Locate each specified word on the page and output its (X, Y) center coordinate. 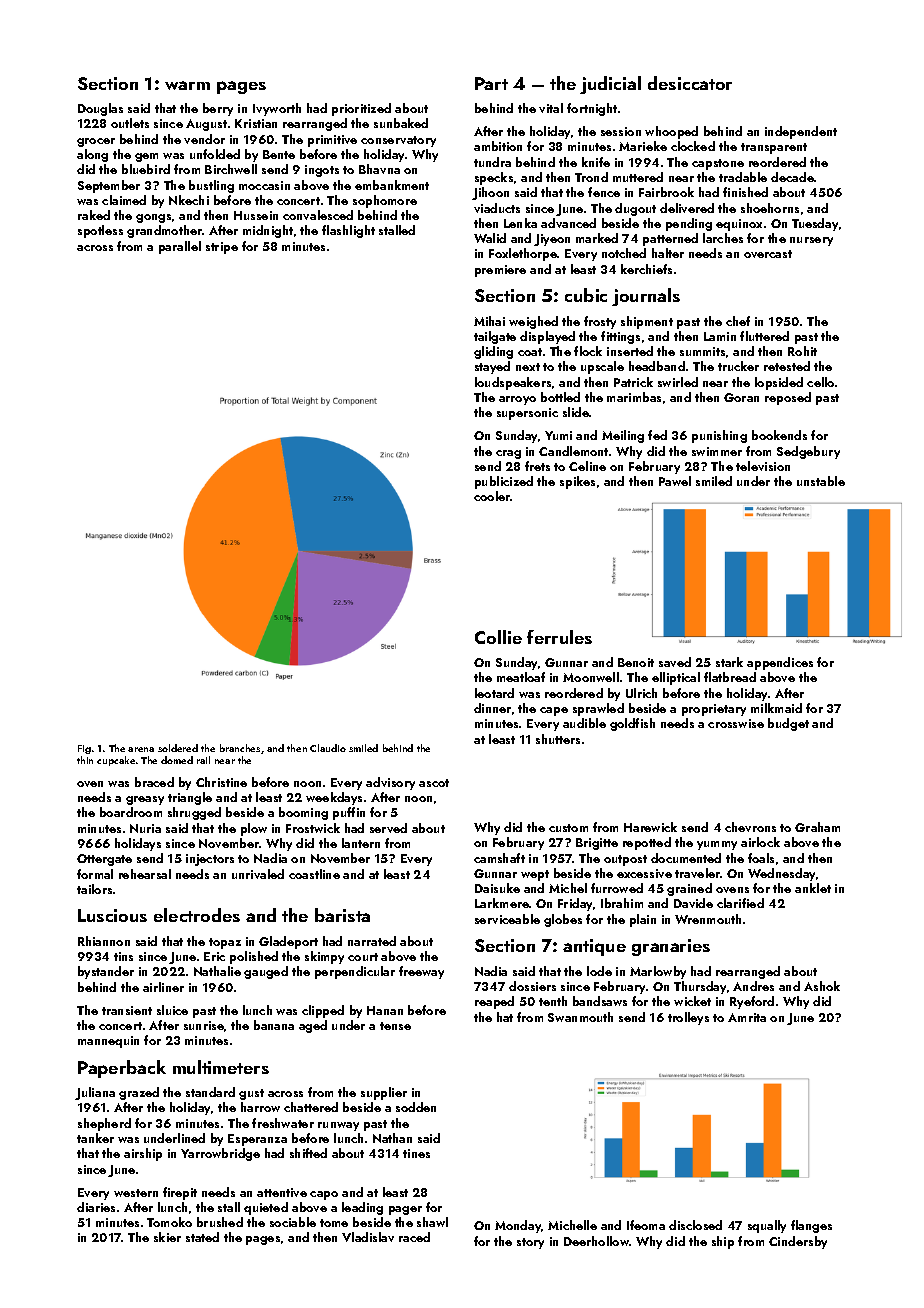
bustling (211, 186)
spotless (100, 231)
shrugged (194, 813)
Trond (591, 177)
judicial (610, 85)
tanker (95, 1138)
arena (141, 749)
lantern (361, 843)
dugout (635, 209)
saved (675, 662)
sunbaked (401, 123)
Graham (817, 827)
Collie (498, 637)
